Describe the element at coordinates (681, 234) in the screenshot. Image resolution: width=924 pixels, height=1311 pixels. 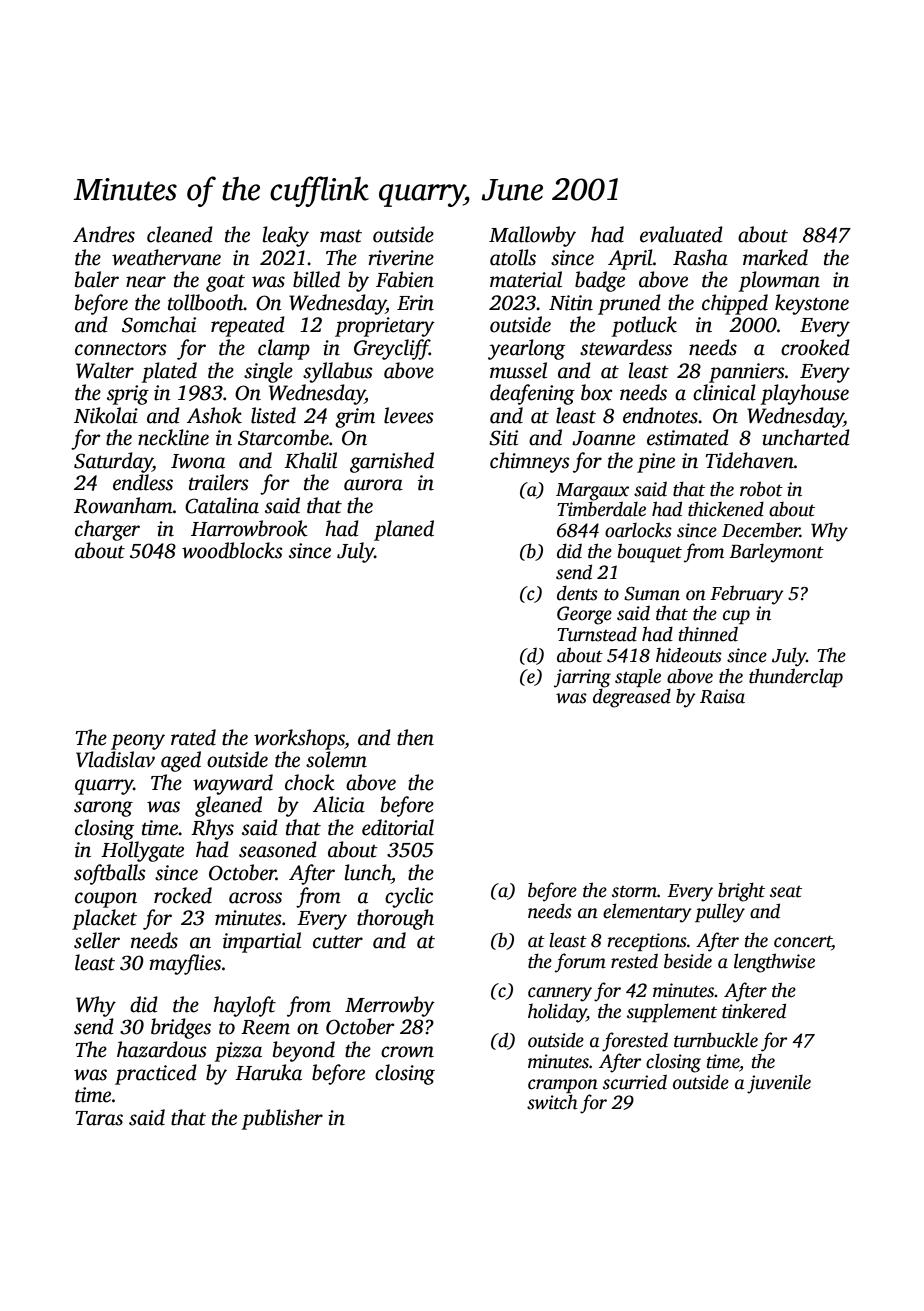
I see `evaluated` at that location.
